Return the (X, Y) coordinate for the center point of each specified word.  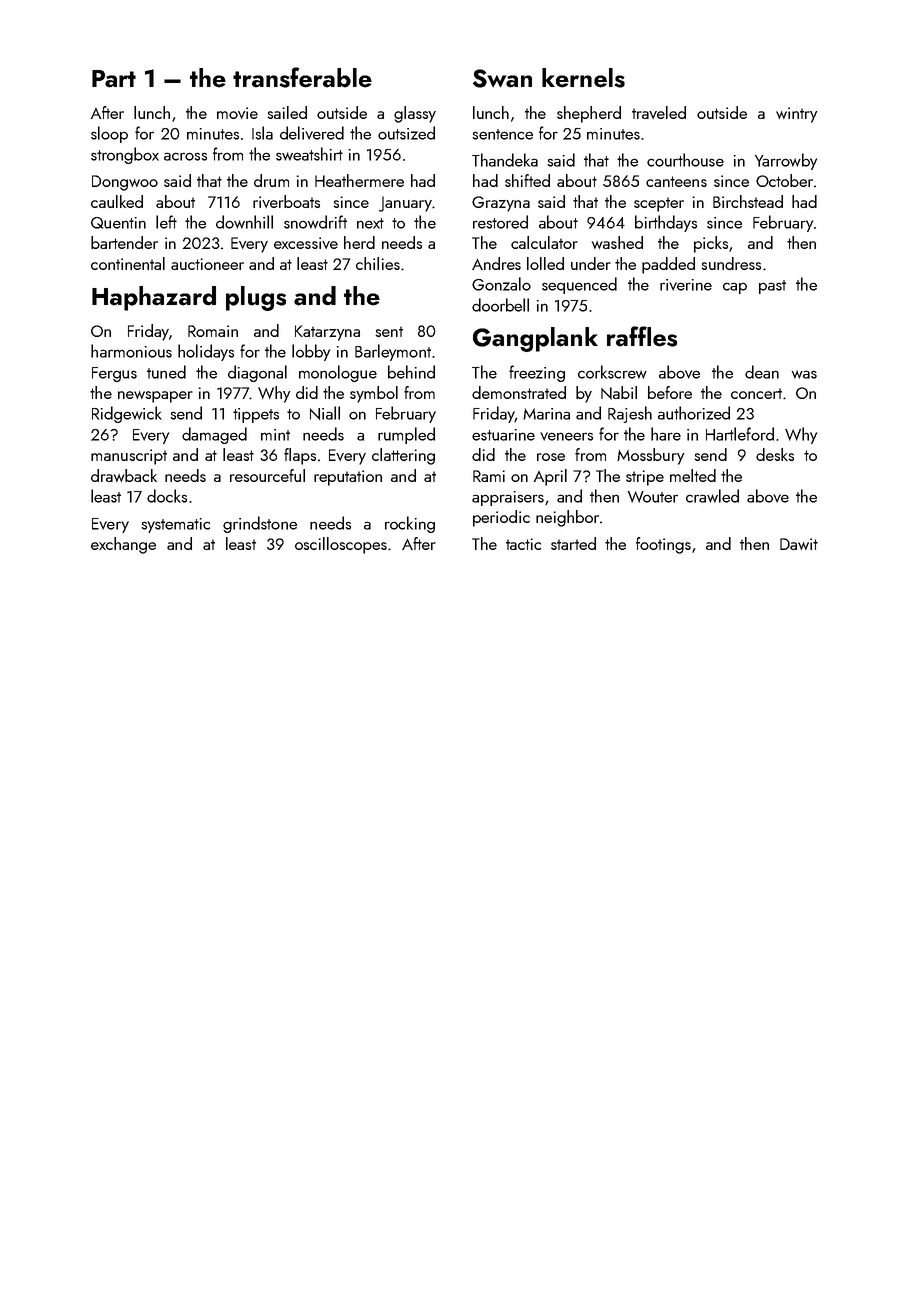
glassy (415, 114)
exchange (123, 545)
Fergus (114, 374)
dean (762, 372)
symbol (374, 394)
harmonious (131, 351)
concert (756, 393)
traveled (659, 112)
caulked (117, 201)
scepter (659, 204)
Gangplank (535, 339)
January (405, 204)
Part (114, 79)
